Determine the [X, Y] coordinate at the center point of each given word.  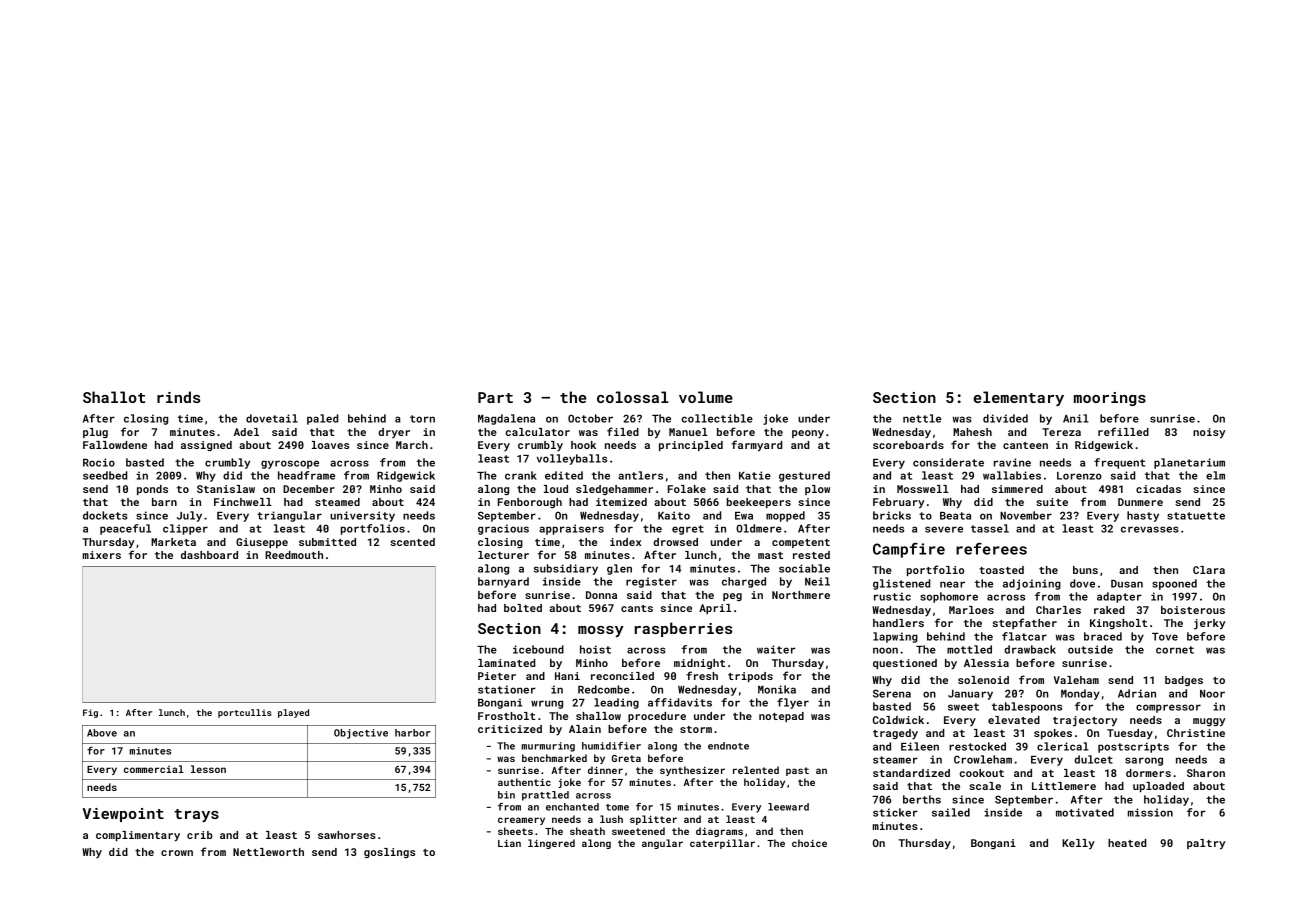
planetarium [1189, 463]
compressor [1168, 708]
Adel [246, 432]
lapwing [895, 637]
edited [564, 475]
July [189, 516]
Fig [90, 713]
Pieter [497, 676]
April [715, 609]
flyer [793, 703]
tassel [990, 528]
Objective [361, 734]
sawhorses [347, 835]
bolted [523, 608]
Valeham [1076, 680]
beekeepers [759, 503]
